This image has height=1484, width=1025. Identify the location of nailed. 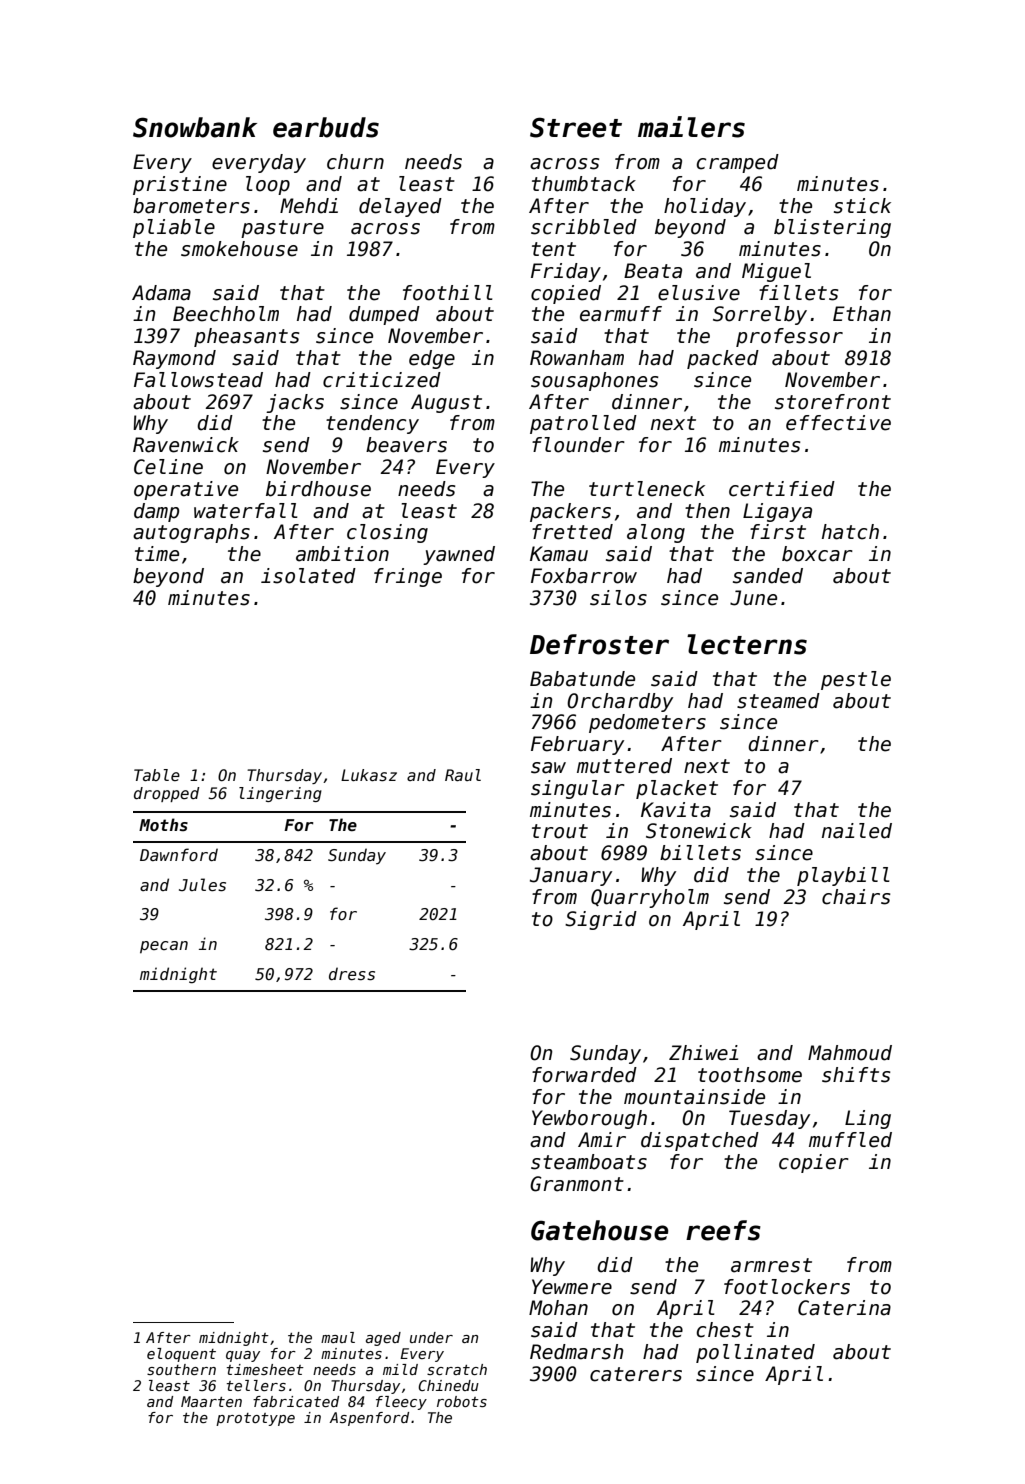
(857, 831).
